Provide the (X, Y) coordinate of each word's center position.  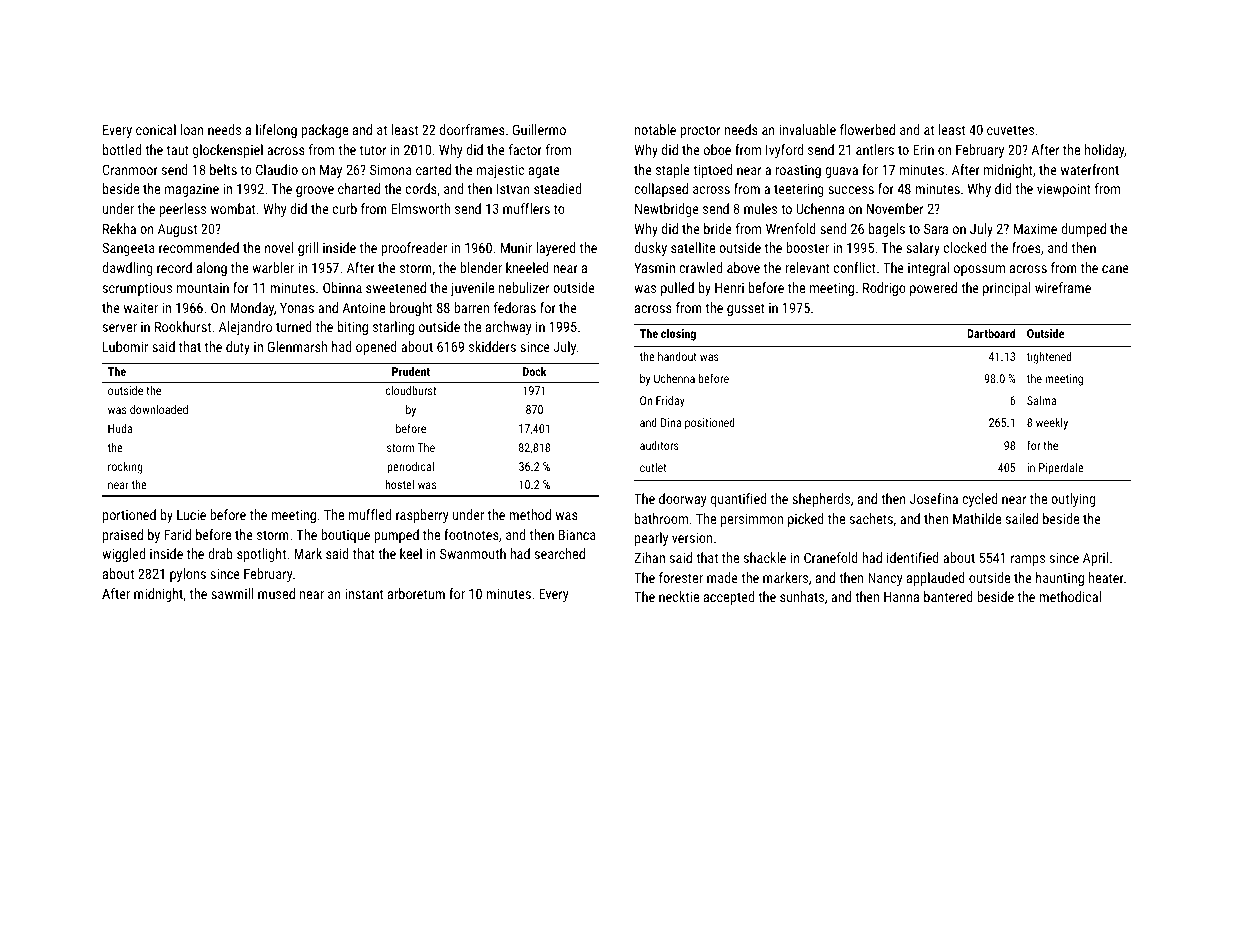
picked (806, 520)
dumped (1083, 230)
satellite (693, 247)
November (895, 208)
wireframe (1063, 287)
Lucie (191, 515)
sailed (1022, 518)
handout (677, 356)
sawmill (232, 593)
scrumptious (137, 289)
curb (345, 208)
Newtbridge (667, 210)
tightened (1049, 358)
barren (471, 307)
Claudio (277, 169)
